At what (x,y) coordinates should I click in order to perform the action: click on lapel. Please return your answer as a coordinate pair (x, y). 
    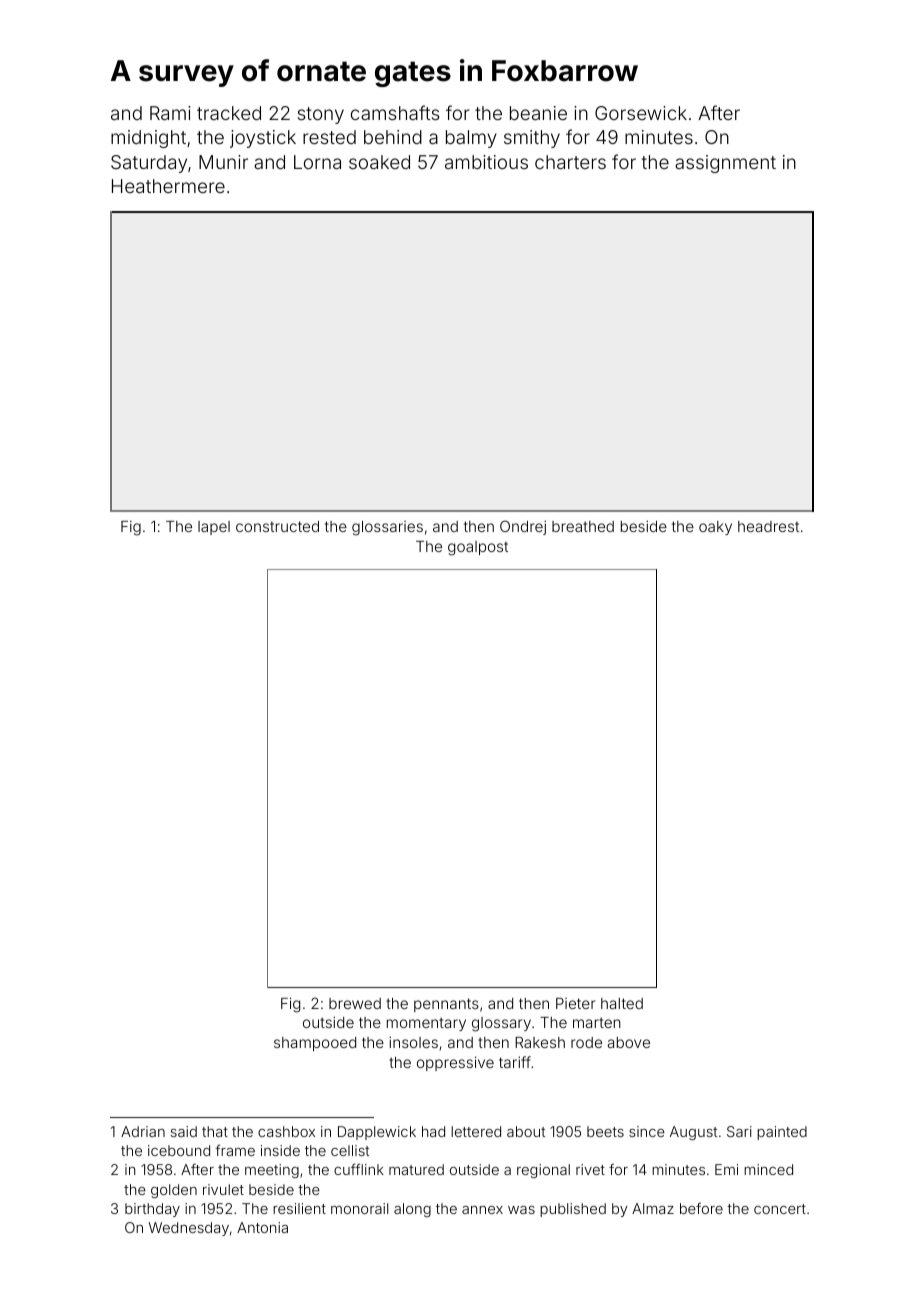
    Looking at the image, I should click on (214, 528).
